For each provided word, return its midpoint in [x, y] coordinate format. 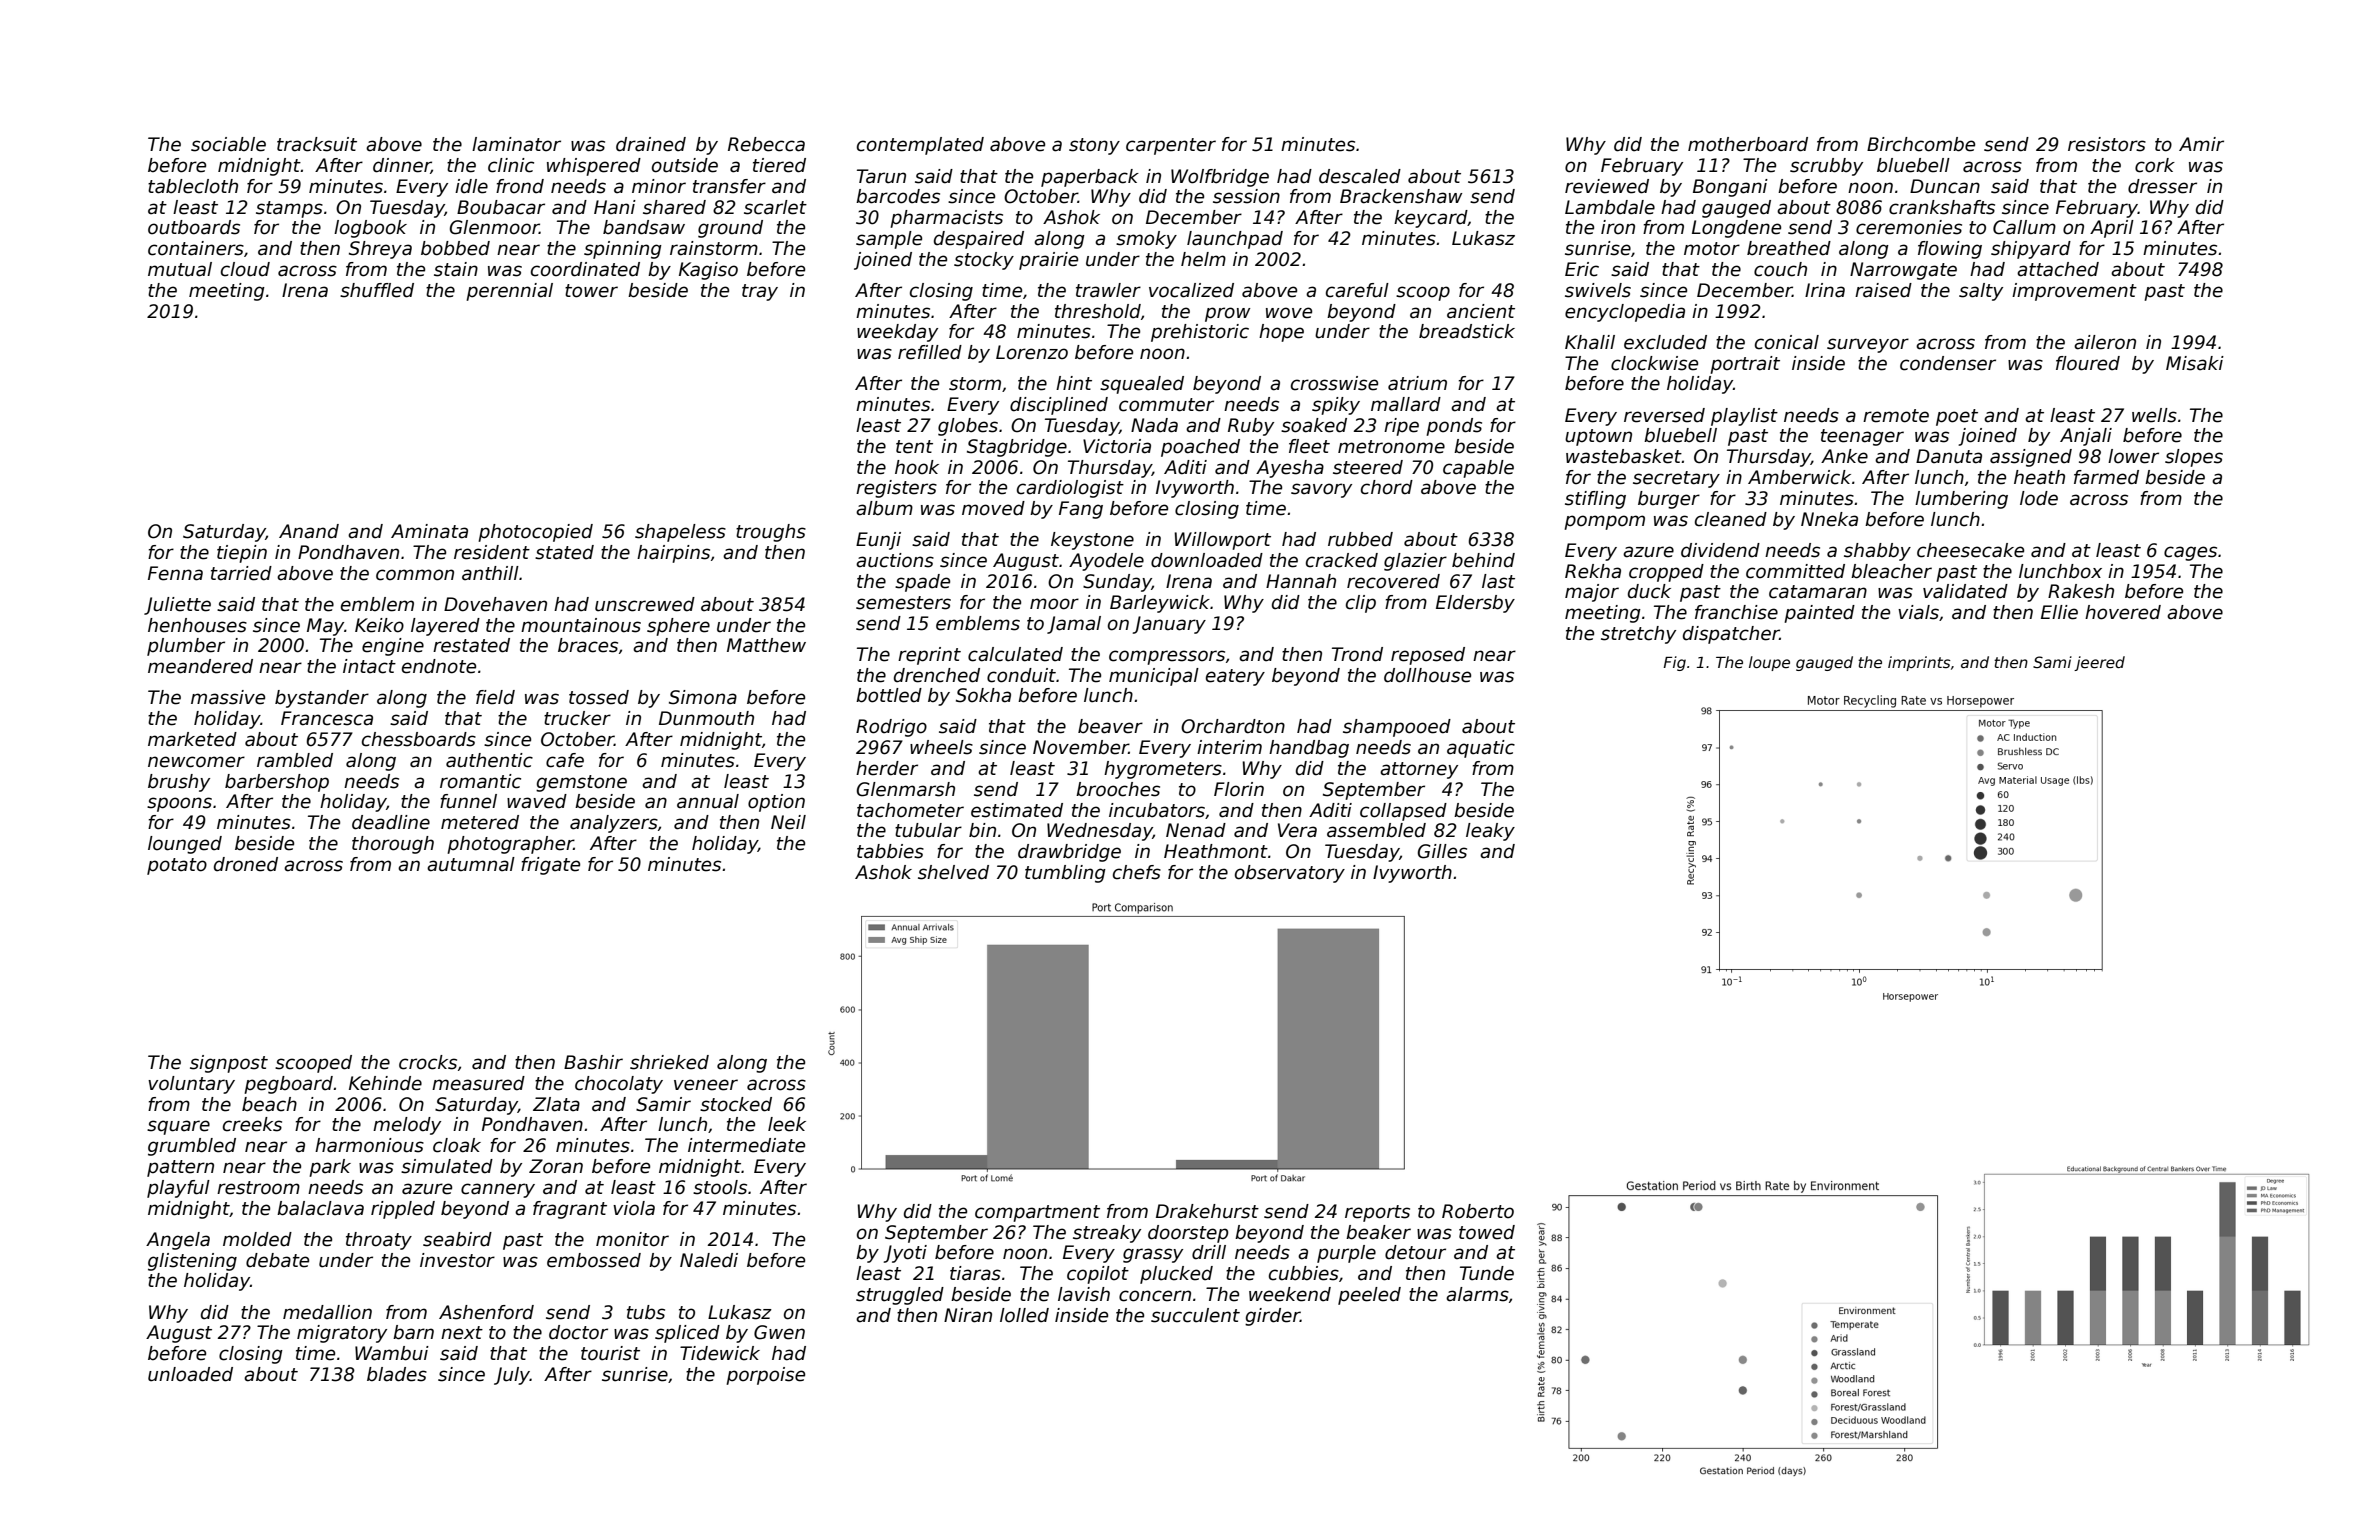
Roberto [1478, 1211]
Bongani [1730, 188]
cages [2190, 553]
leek [787, 1124]
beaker [1378, 1232]
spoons [179, 804]
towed [1487, 1232]
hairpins [673, 554]
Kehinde [385, 1083]
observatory [1290, 874]
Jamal [1074, 625]
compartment [1037, 1213]
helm [1203, 259]
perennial [509, 292]
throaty [379, 1241]
